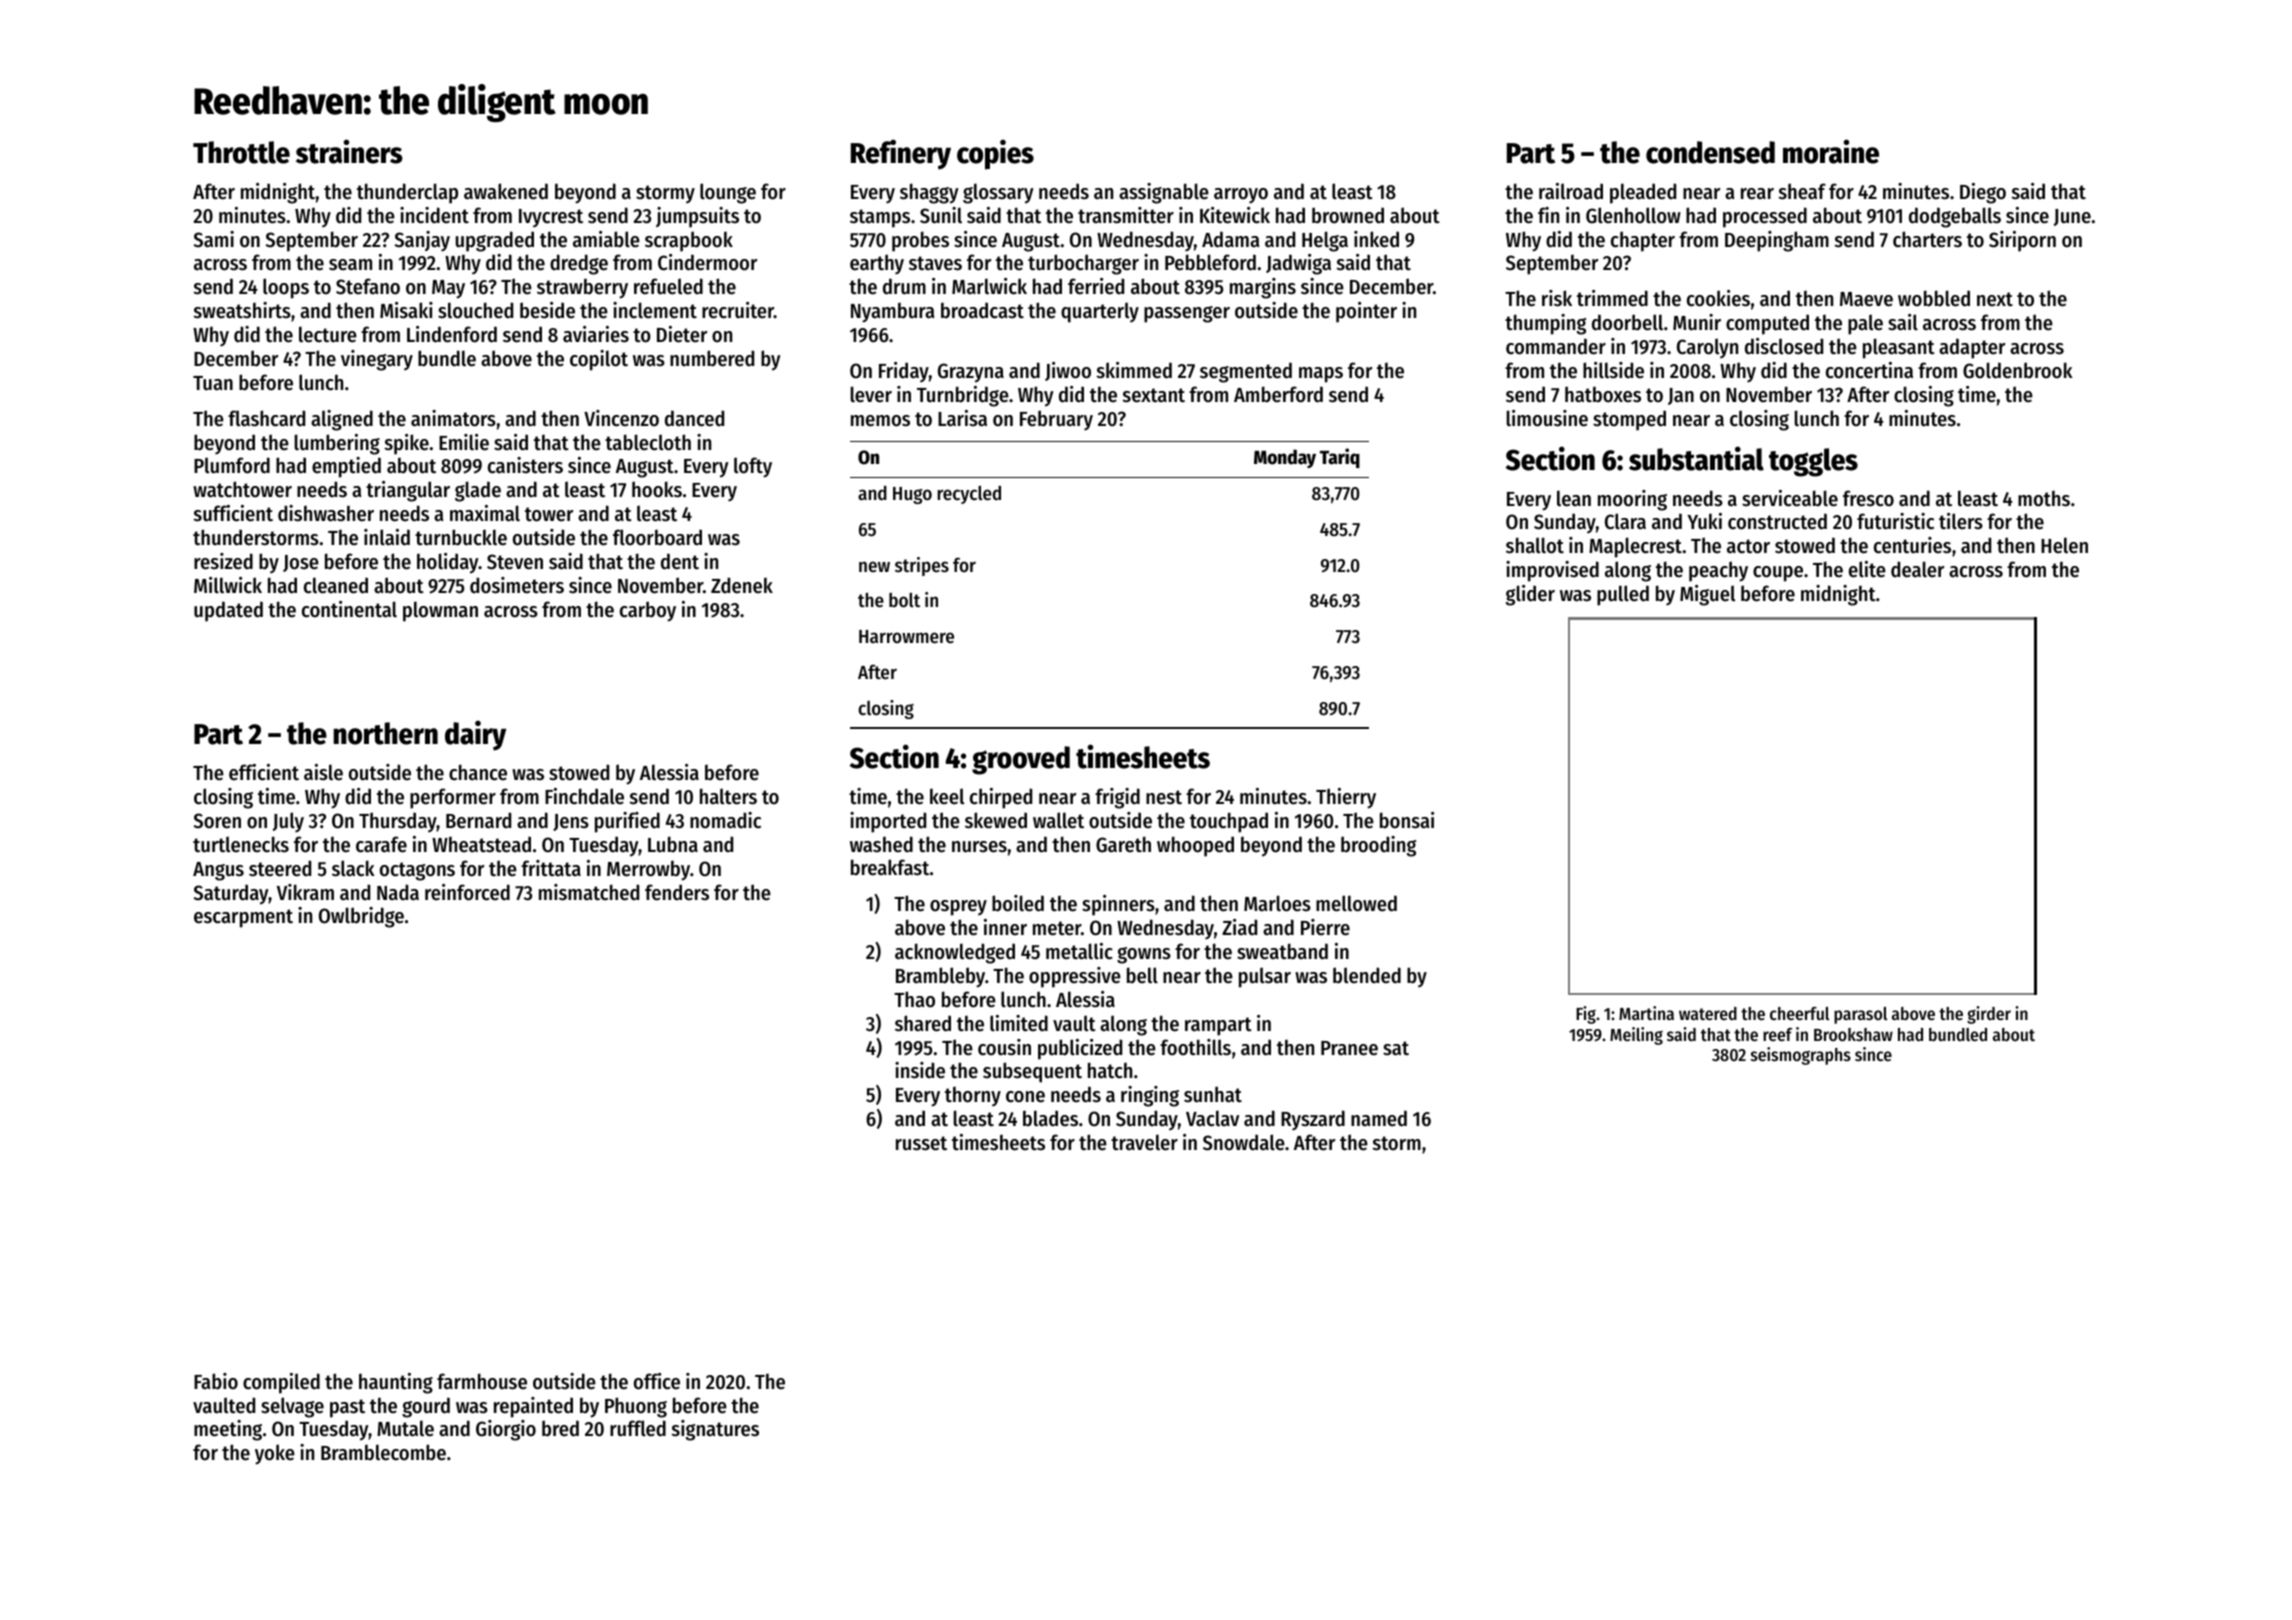 Image resolution: width=2292 pixels, height=1620 pixels. Describe the element at coordinates (1801, 1056) in the image. I see `seismographs` at that location.
